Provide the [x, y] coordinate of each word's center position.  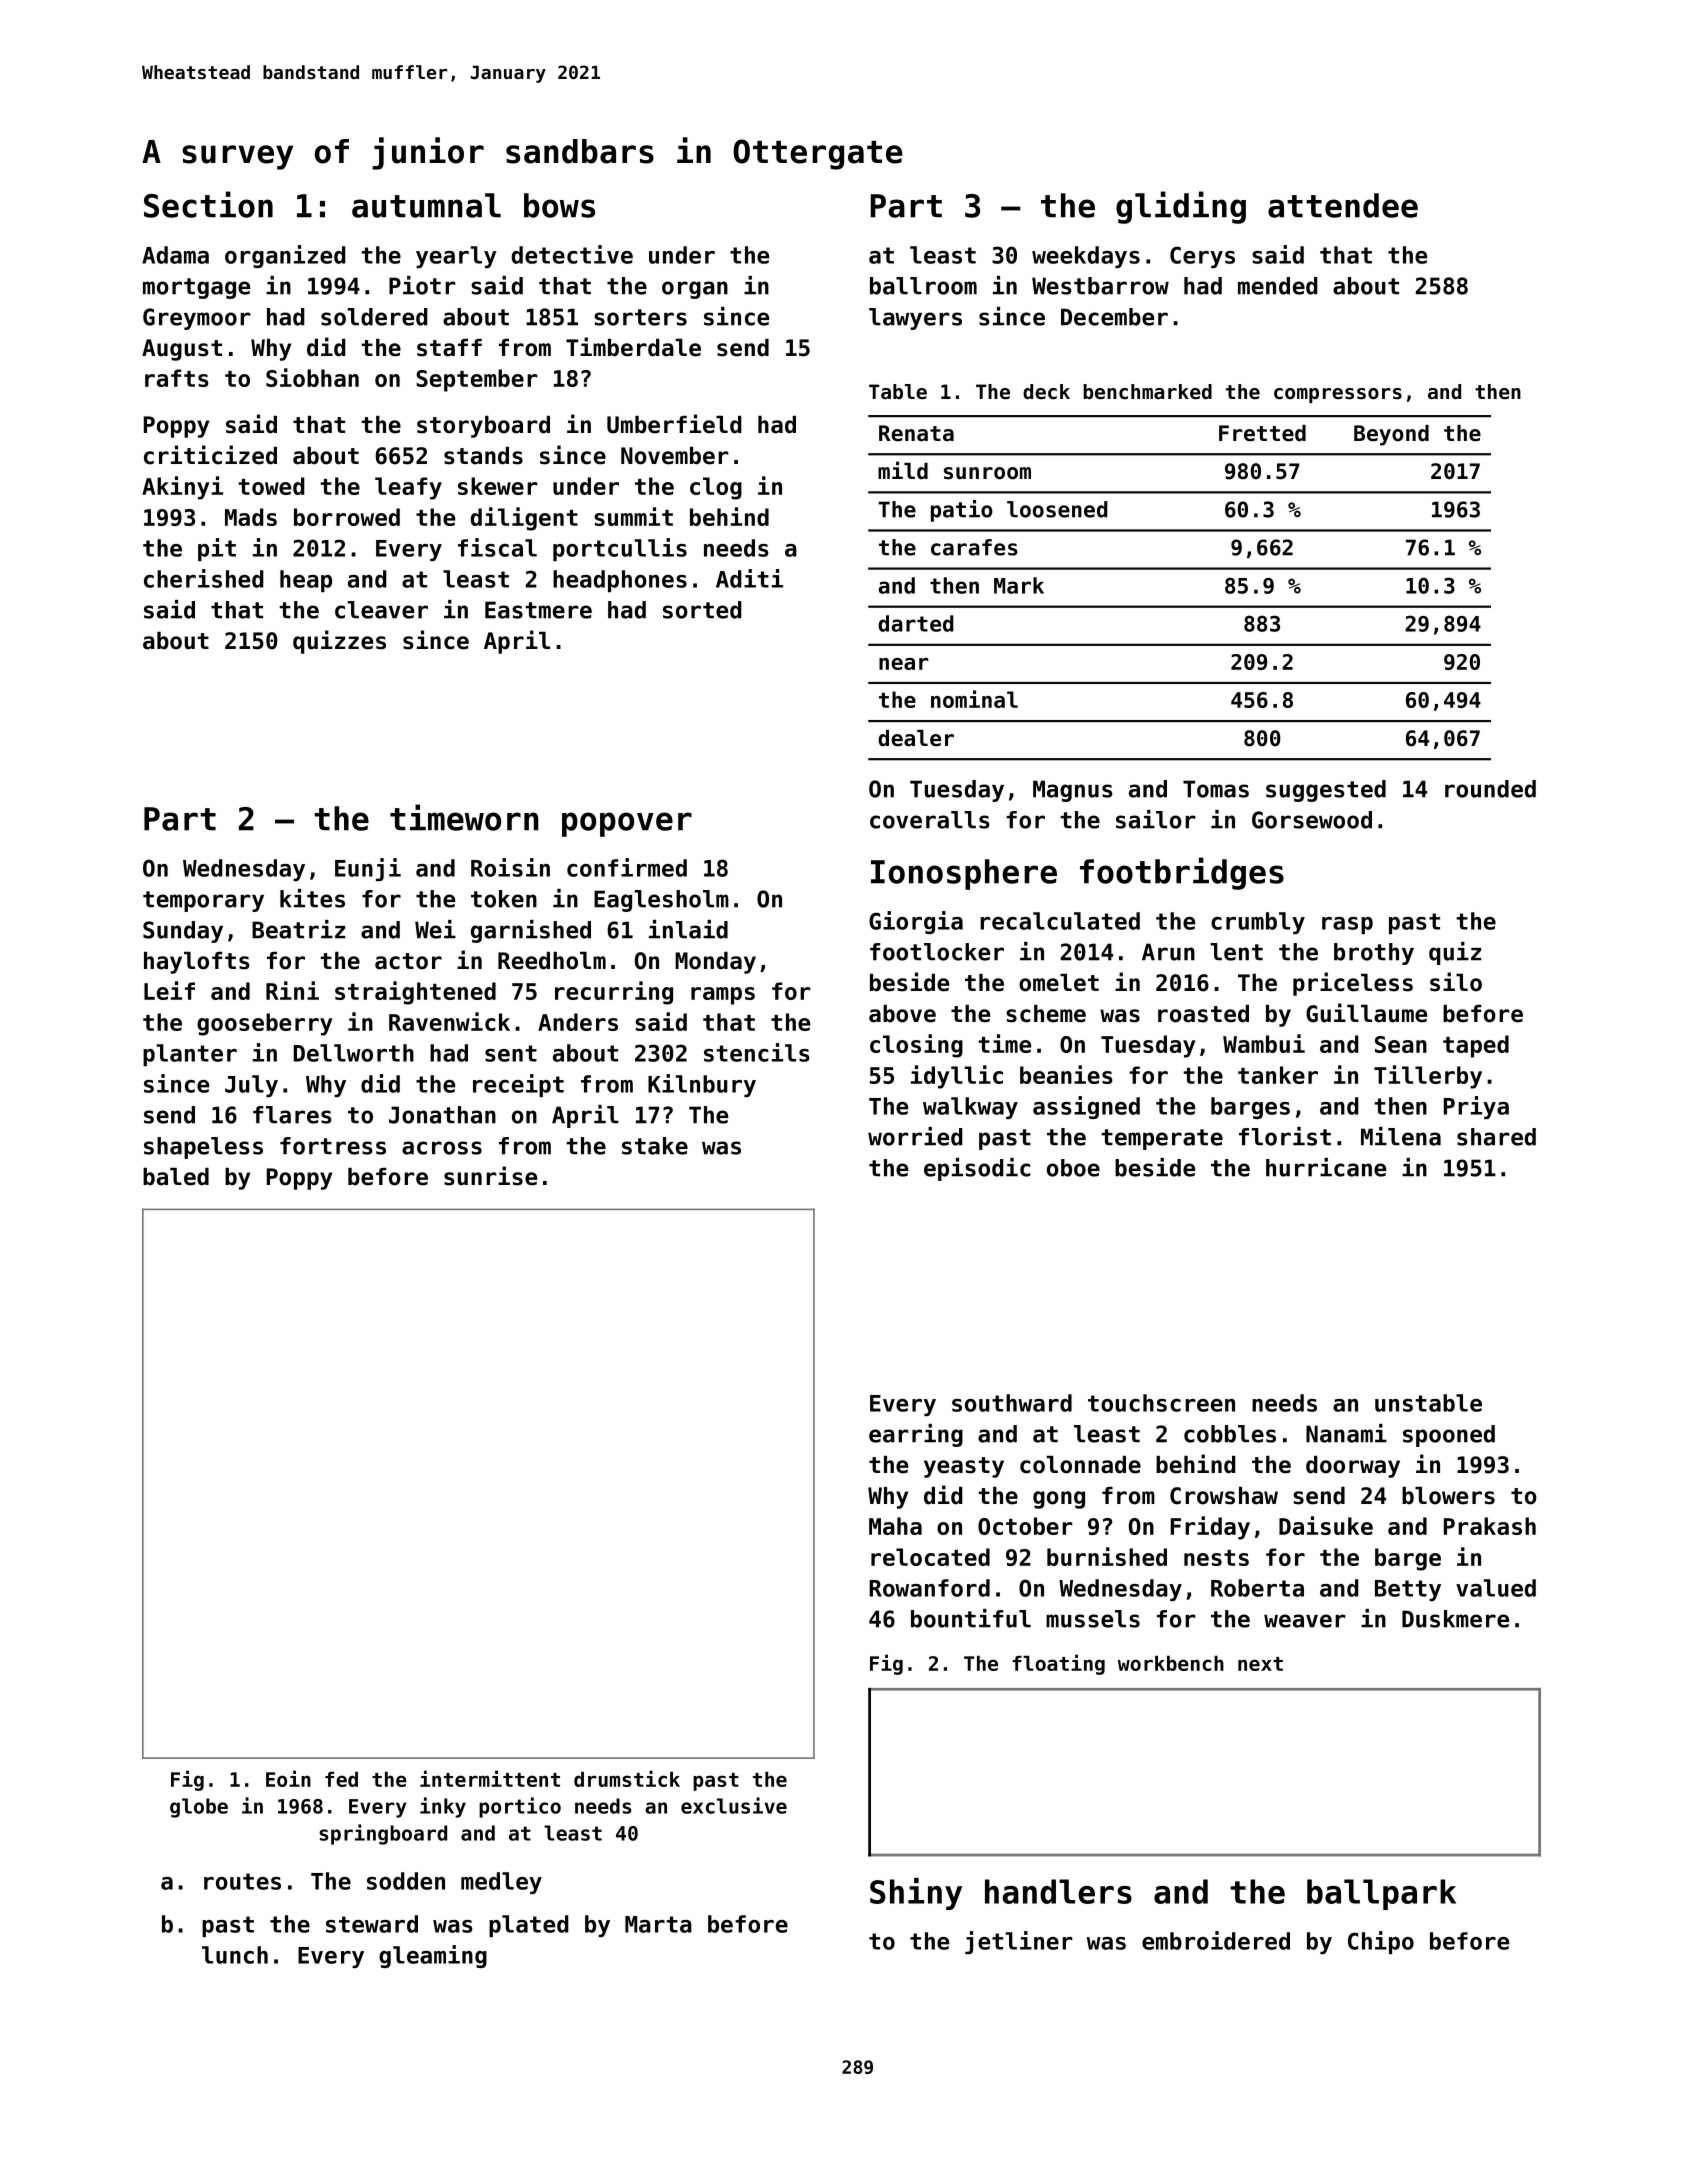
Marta [658, 1924]
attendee [1343, 205]
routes [242, 1881]
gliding [1181, 207]
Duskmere [1455, 1619]
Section [208, 204]
